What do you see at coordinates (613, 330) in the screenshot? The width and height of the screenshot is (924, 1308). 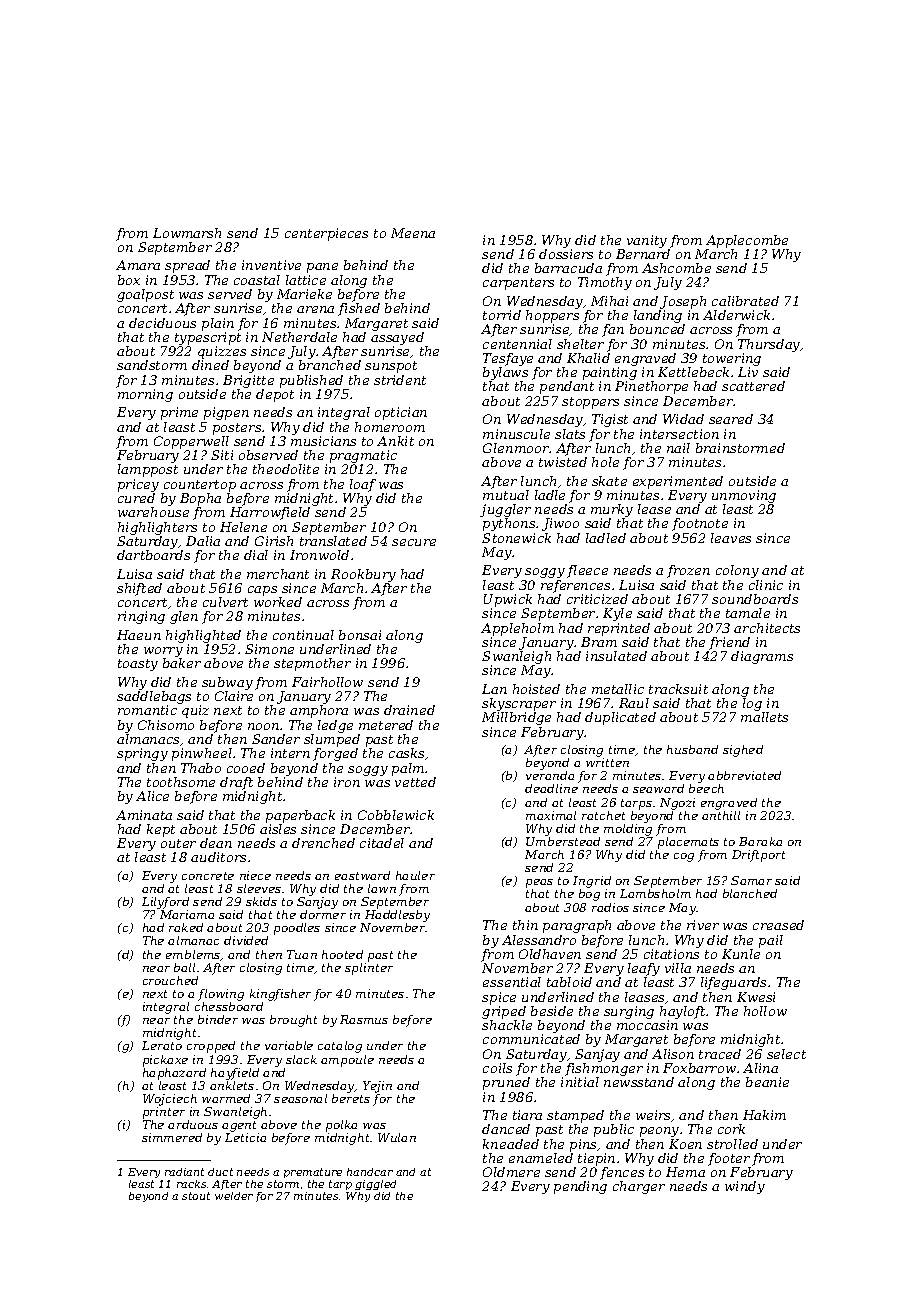 I see `fan` at bounding box center [613, 330].
